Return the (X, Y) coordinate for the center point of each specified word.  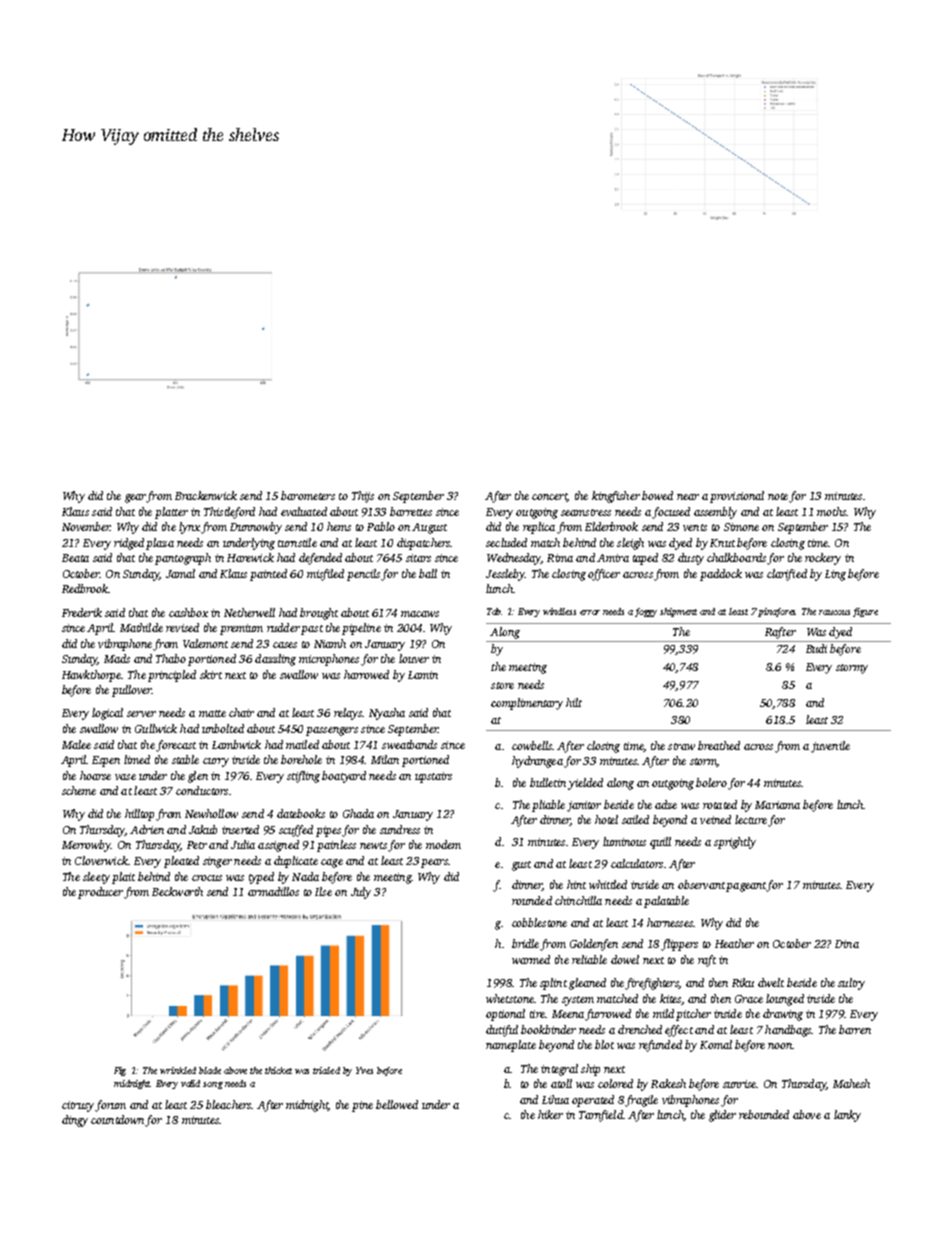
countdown (117, 1119)
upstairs (433, 777)
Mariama (777, 805)
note (778, 496)
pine (362, 1106)
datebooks (301, 813)
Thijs (363, 497)
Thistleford (229, 513)
